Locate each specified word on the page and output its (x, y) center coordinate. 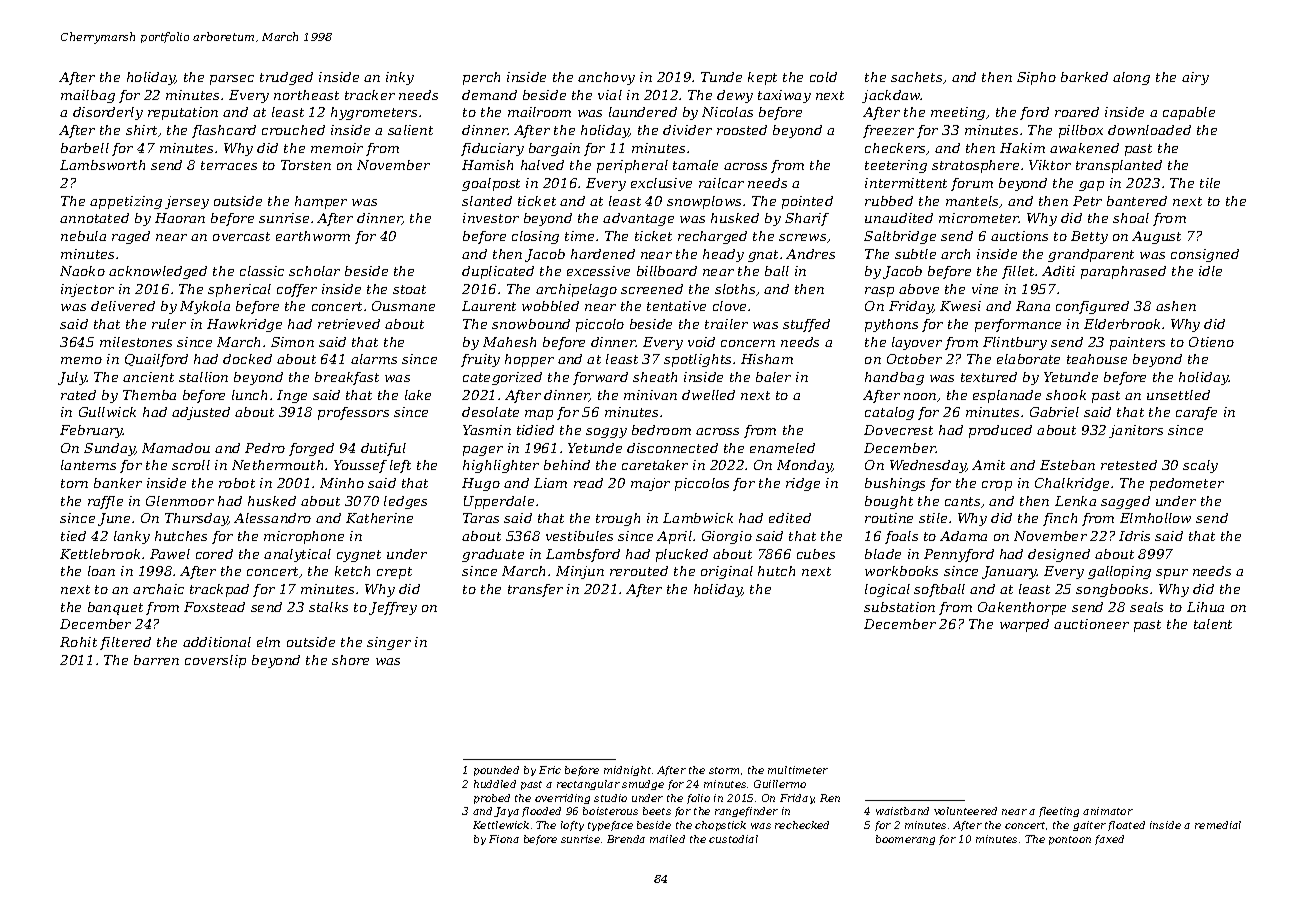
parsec (232, 80)
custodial (733, 839)
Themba (149, 395)
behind (567, 465)
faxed (1109, 840)
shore (350, 660)
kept (762, 78)
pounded (496, 771)
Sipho (1036, 78)
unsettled (1178, 395)
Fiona (504, 839)
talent (1213, 624)
